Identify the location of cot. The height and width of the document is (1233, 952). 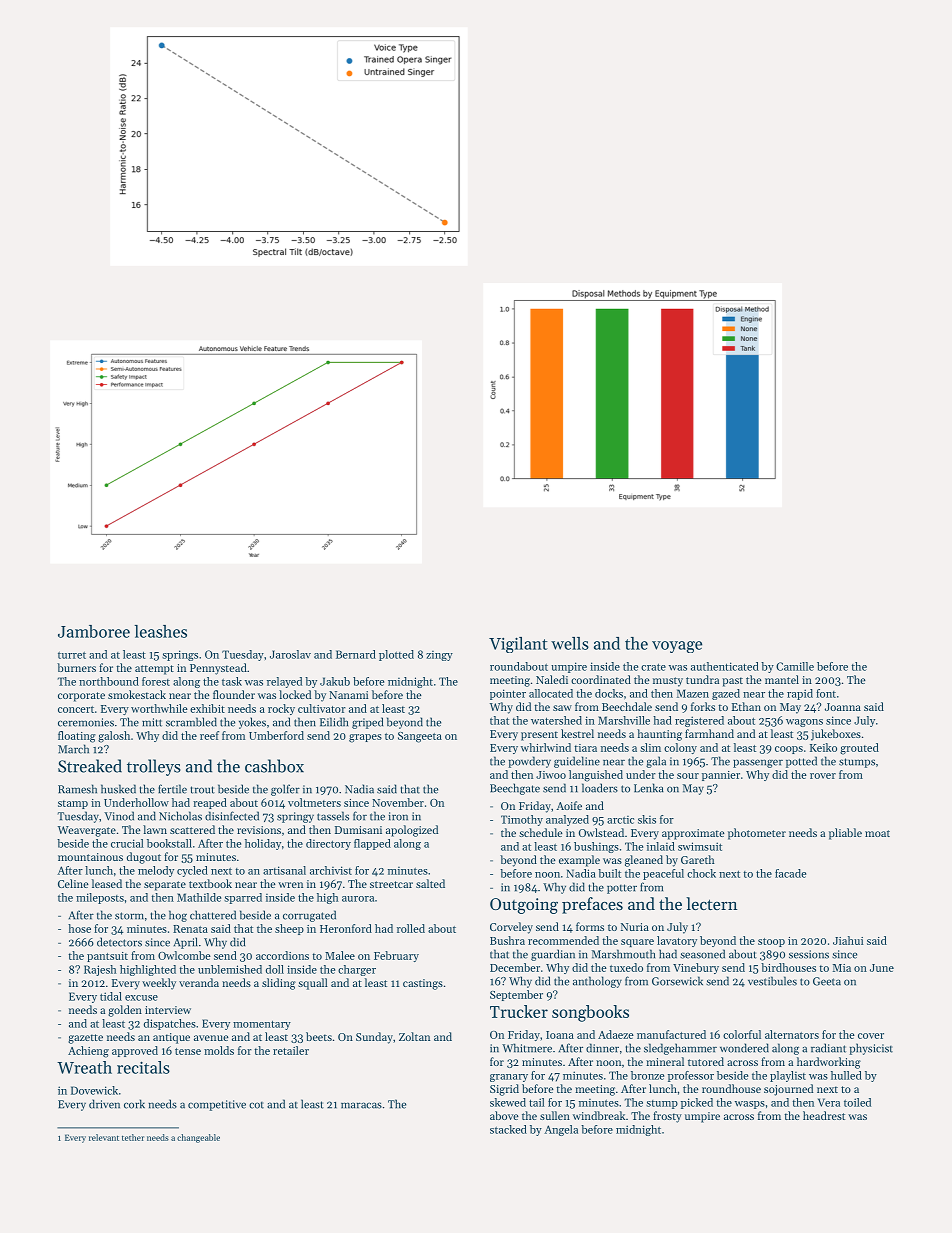
(256, 1105).
